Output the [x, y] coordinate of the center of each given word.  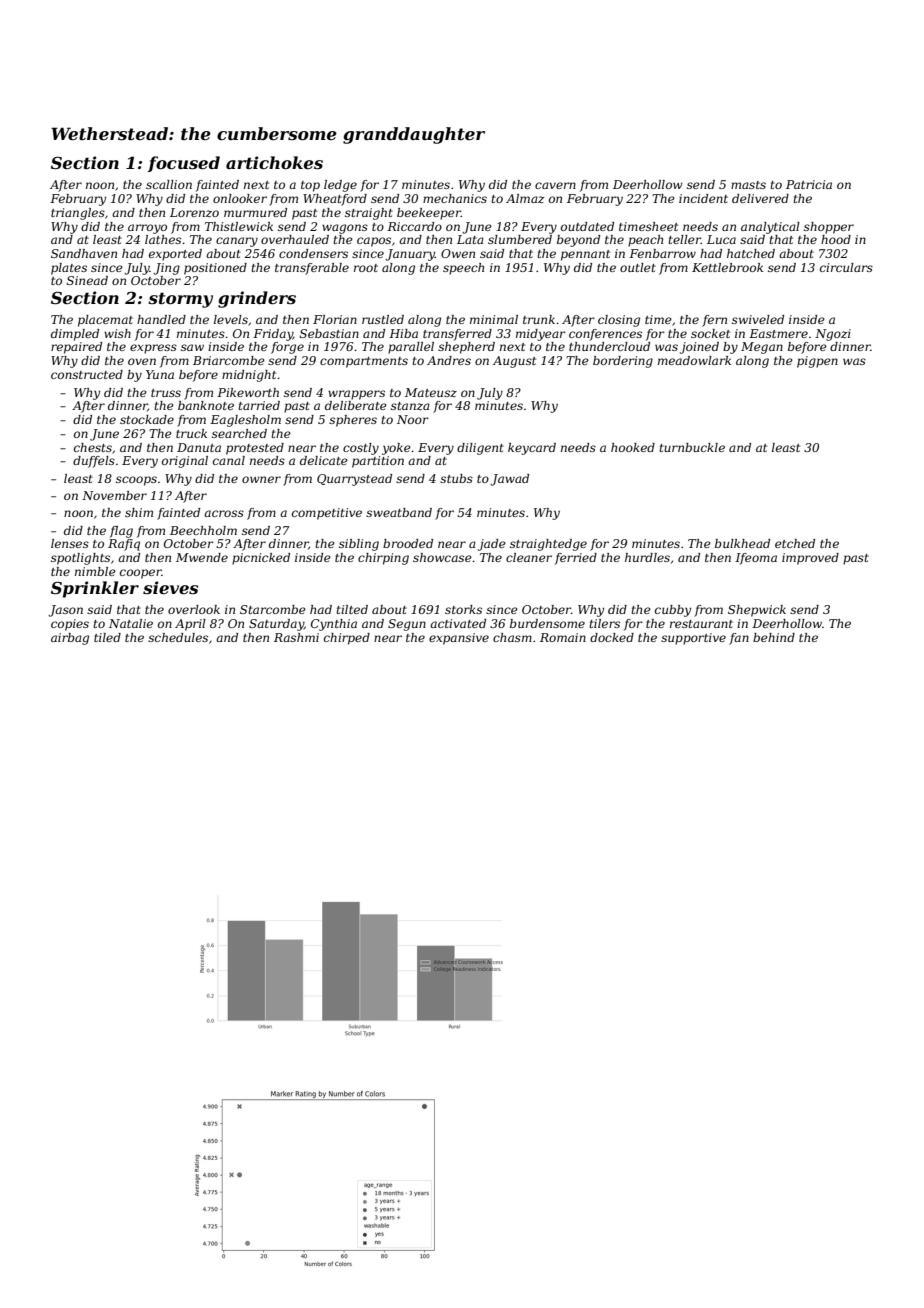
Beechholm [203, 530]
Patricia [809, 184]
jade [492, 545]
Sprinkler [95, 589]
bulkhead [742, 543]
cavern [555, 185]
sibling [359, 545]
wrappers [356, 395]
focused [184, 164]
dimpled [75, 335]
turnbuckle [692, 447]
